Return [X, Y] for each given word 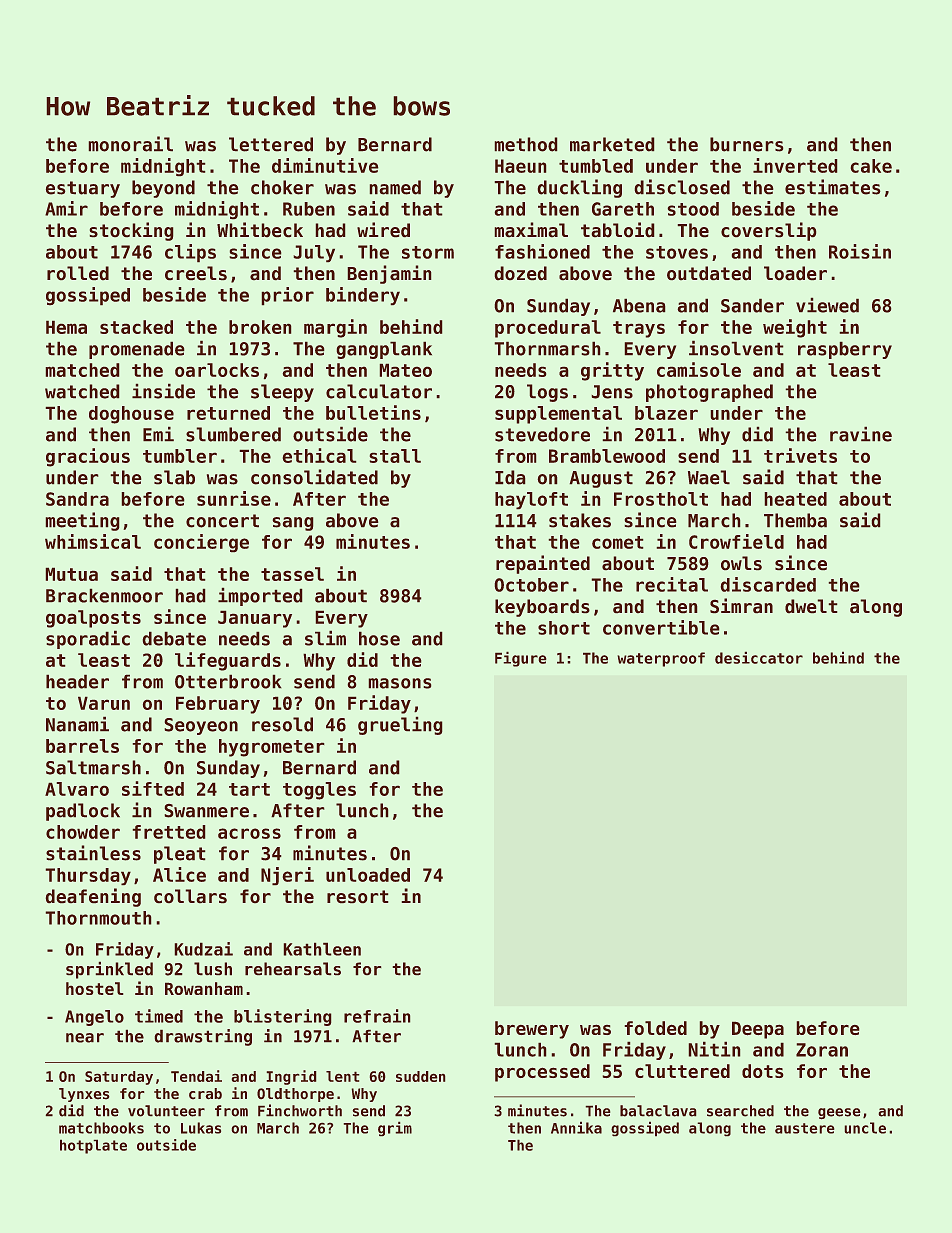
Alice [179, 874]
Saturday [119, 1078]
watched [82, 391]
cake [871, 166]
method [526, 144]
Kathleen [322, 949]
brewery [532, 1030]
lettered [271, 144]
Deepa [758, 1030]
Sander [752, 306]
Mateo [406, 370]
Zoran [822, 1050]
